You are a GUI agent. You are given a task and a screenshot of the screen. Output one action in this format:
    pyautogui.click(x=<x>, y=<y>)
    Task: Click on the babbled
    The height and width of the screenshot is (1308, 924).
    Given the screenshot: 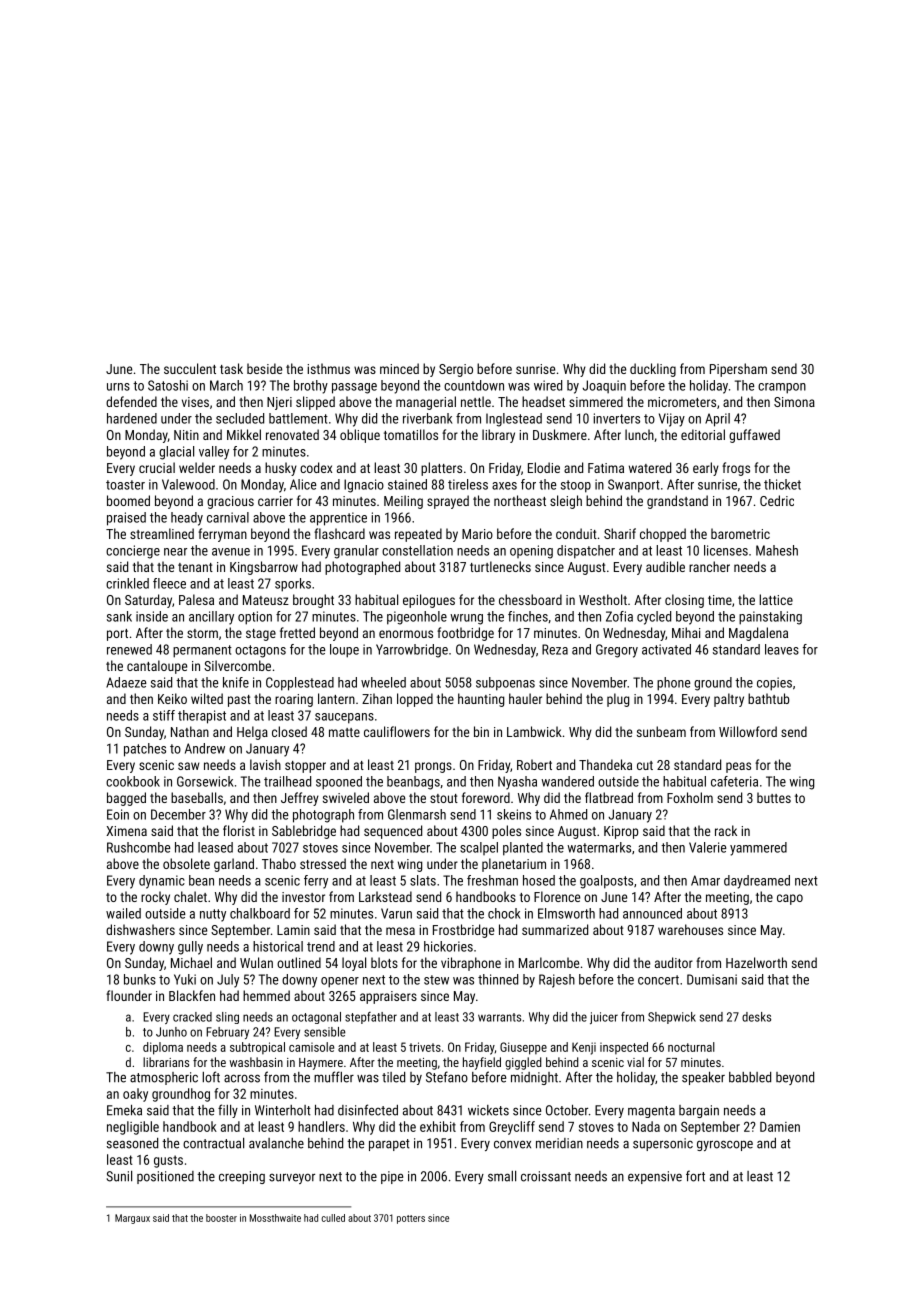 What is the action you would take?
    pyautogui.click(x=750, y=1077)
